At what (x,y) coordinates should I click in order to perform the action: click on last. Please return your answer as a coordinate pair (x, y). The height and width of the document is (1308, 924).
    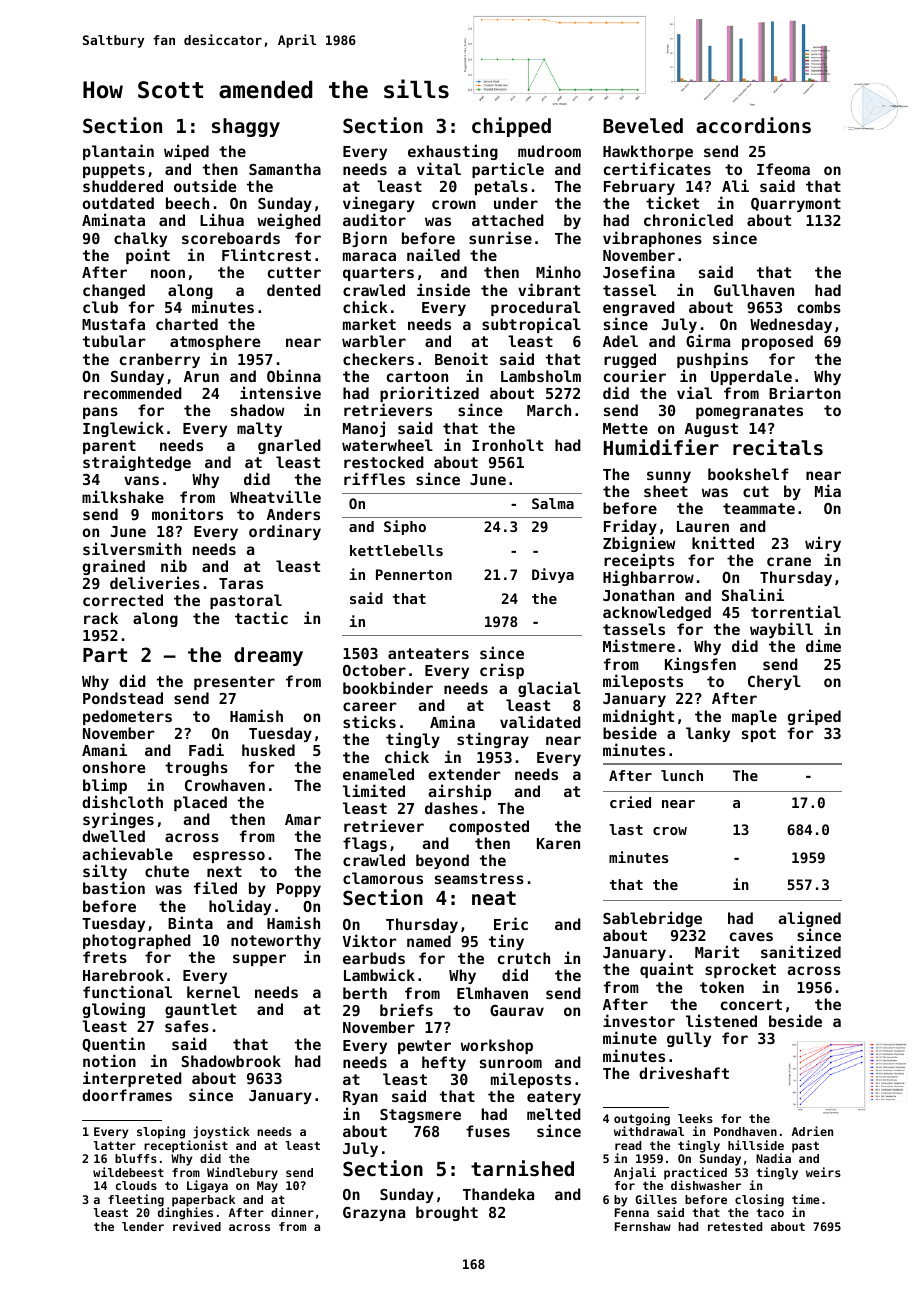
    Looking at the image, I should click on (626, 829).
